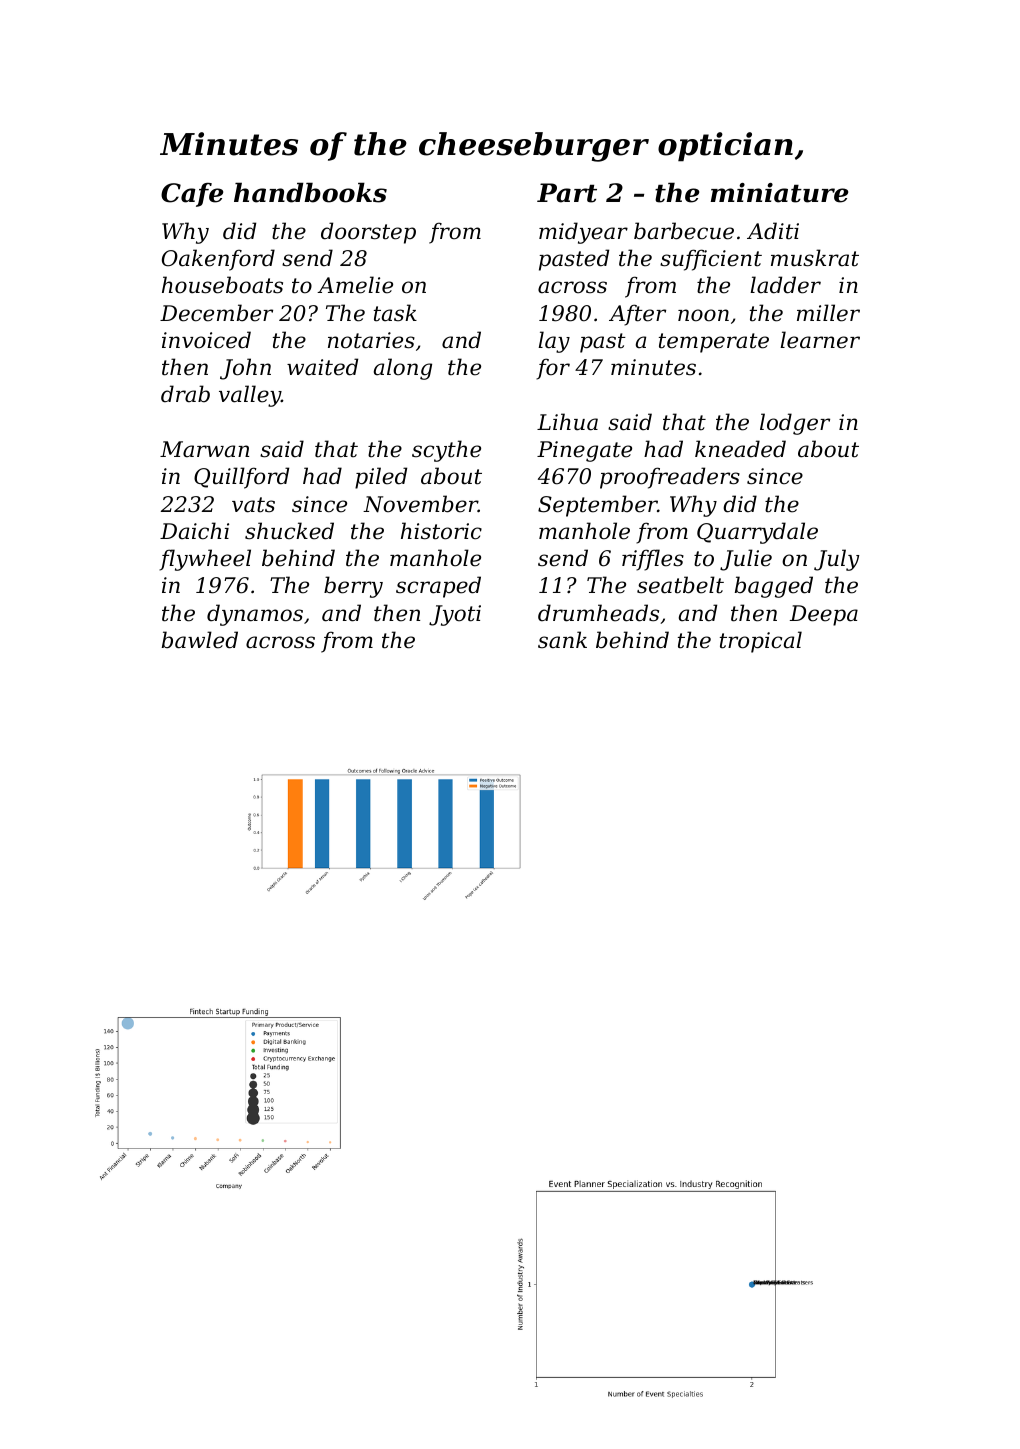  Describe the element at coordinates (310, 192) in the screenshot. I see `handbooks` at that location.
